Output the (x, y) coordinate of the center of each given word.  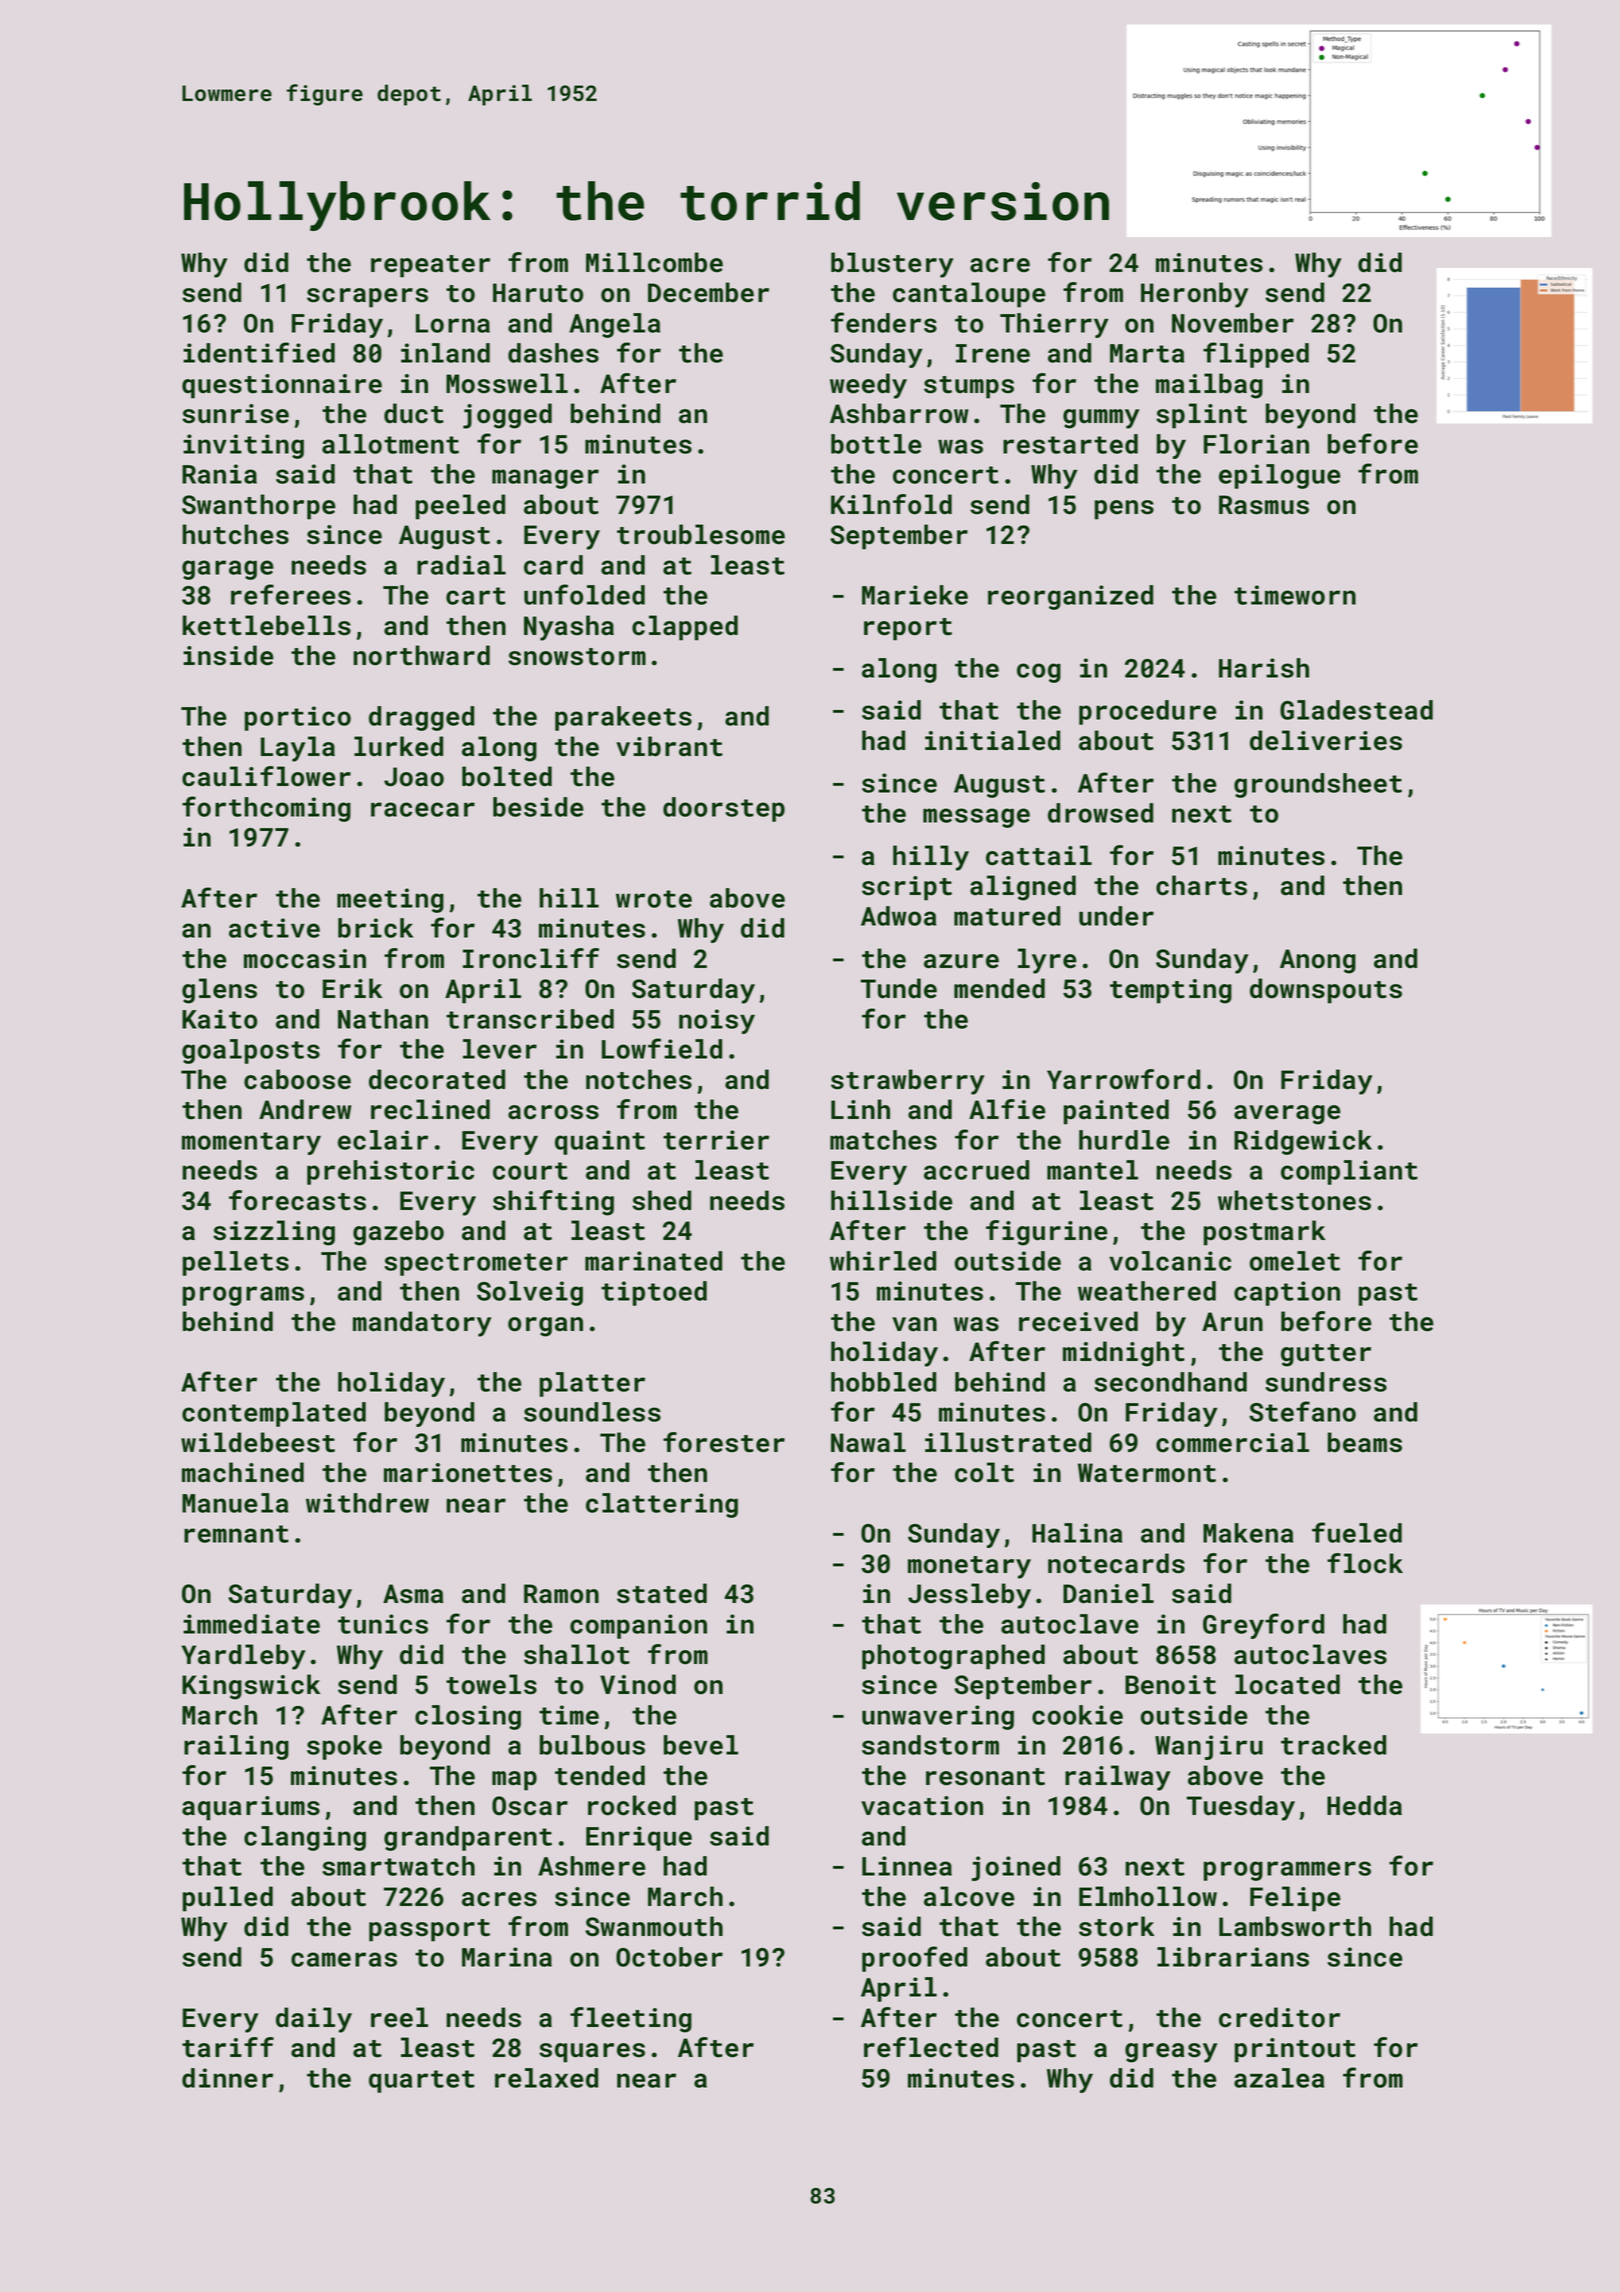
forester (724, 1442)
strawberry (907, 1082)
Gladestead (1356, 710)
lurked (398, 746)
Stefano (1302, 1411)
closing (468, 1717)
